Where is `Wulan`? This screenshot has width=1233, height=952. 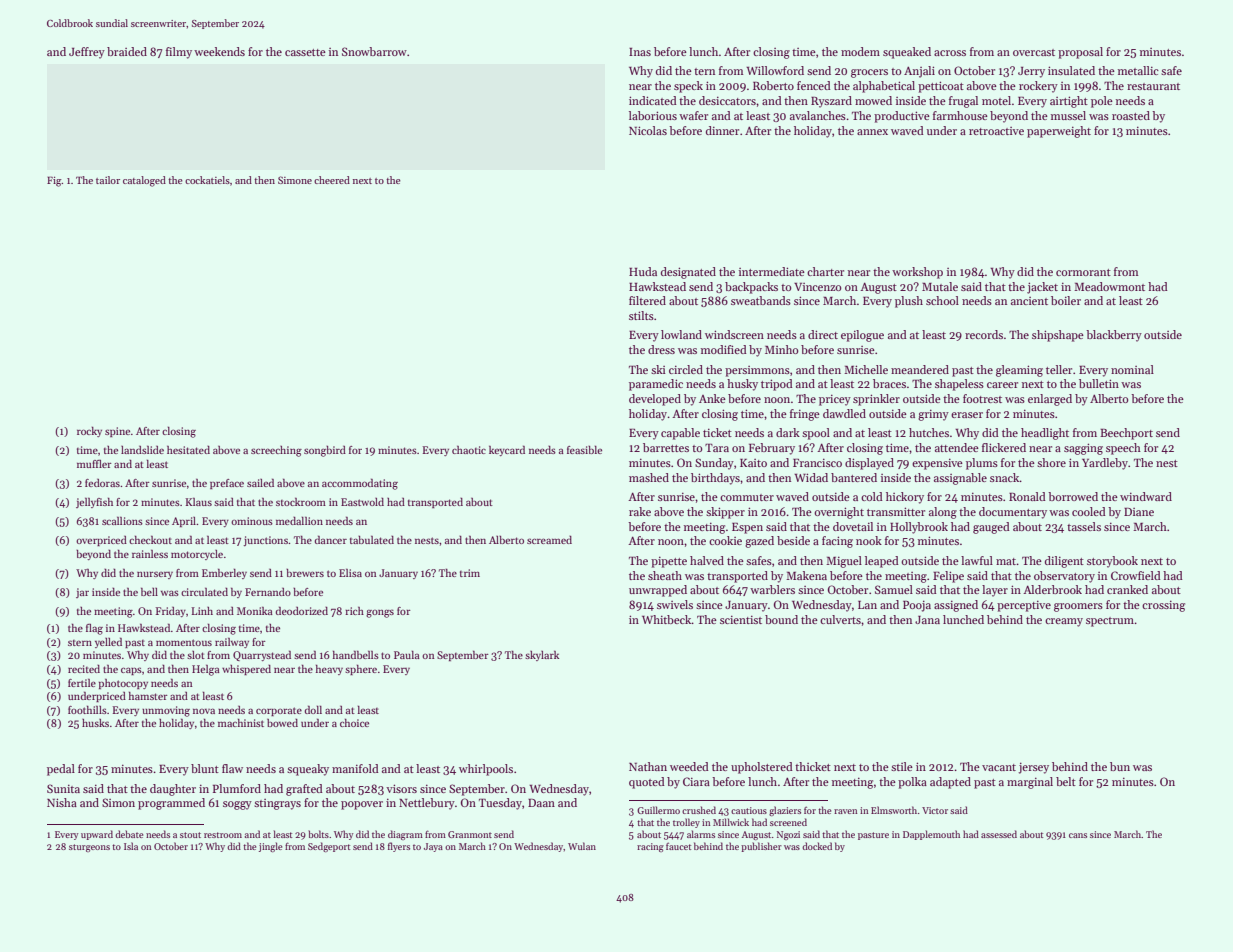 Wulan is located at coordinates (582, 846).
